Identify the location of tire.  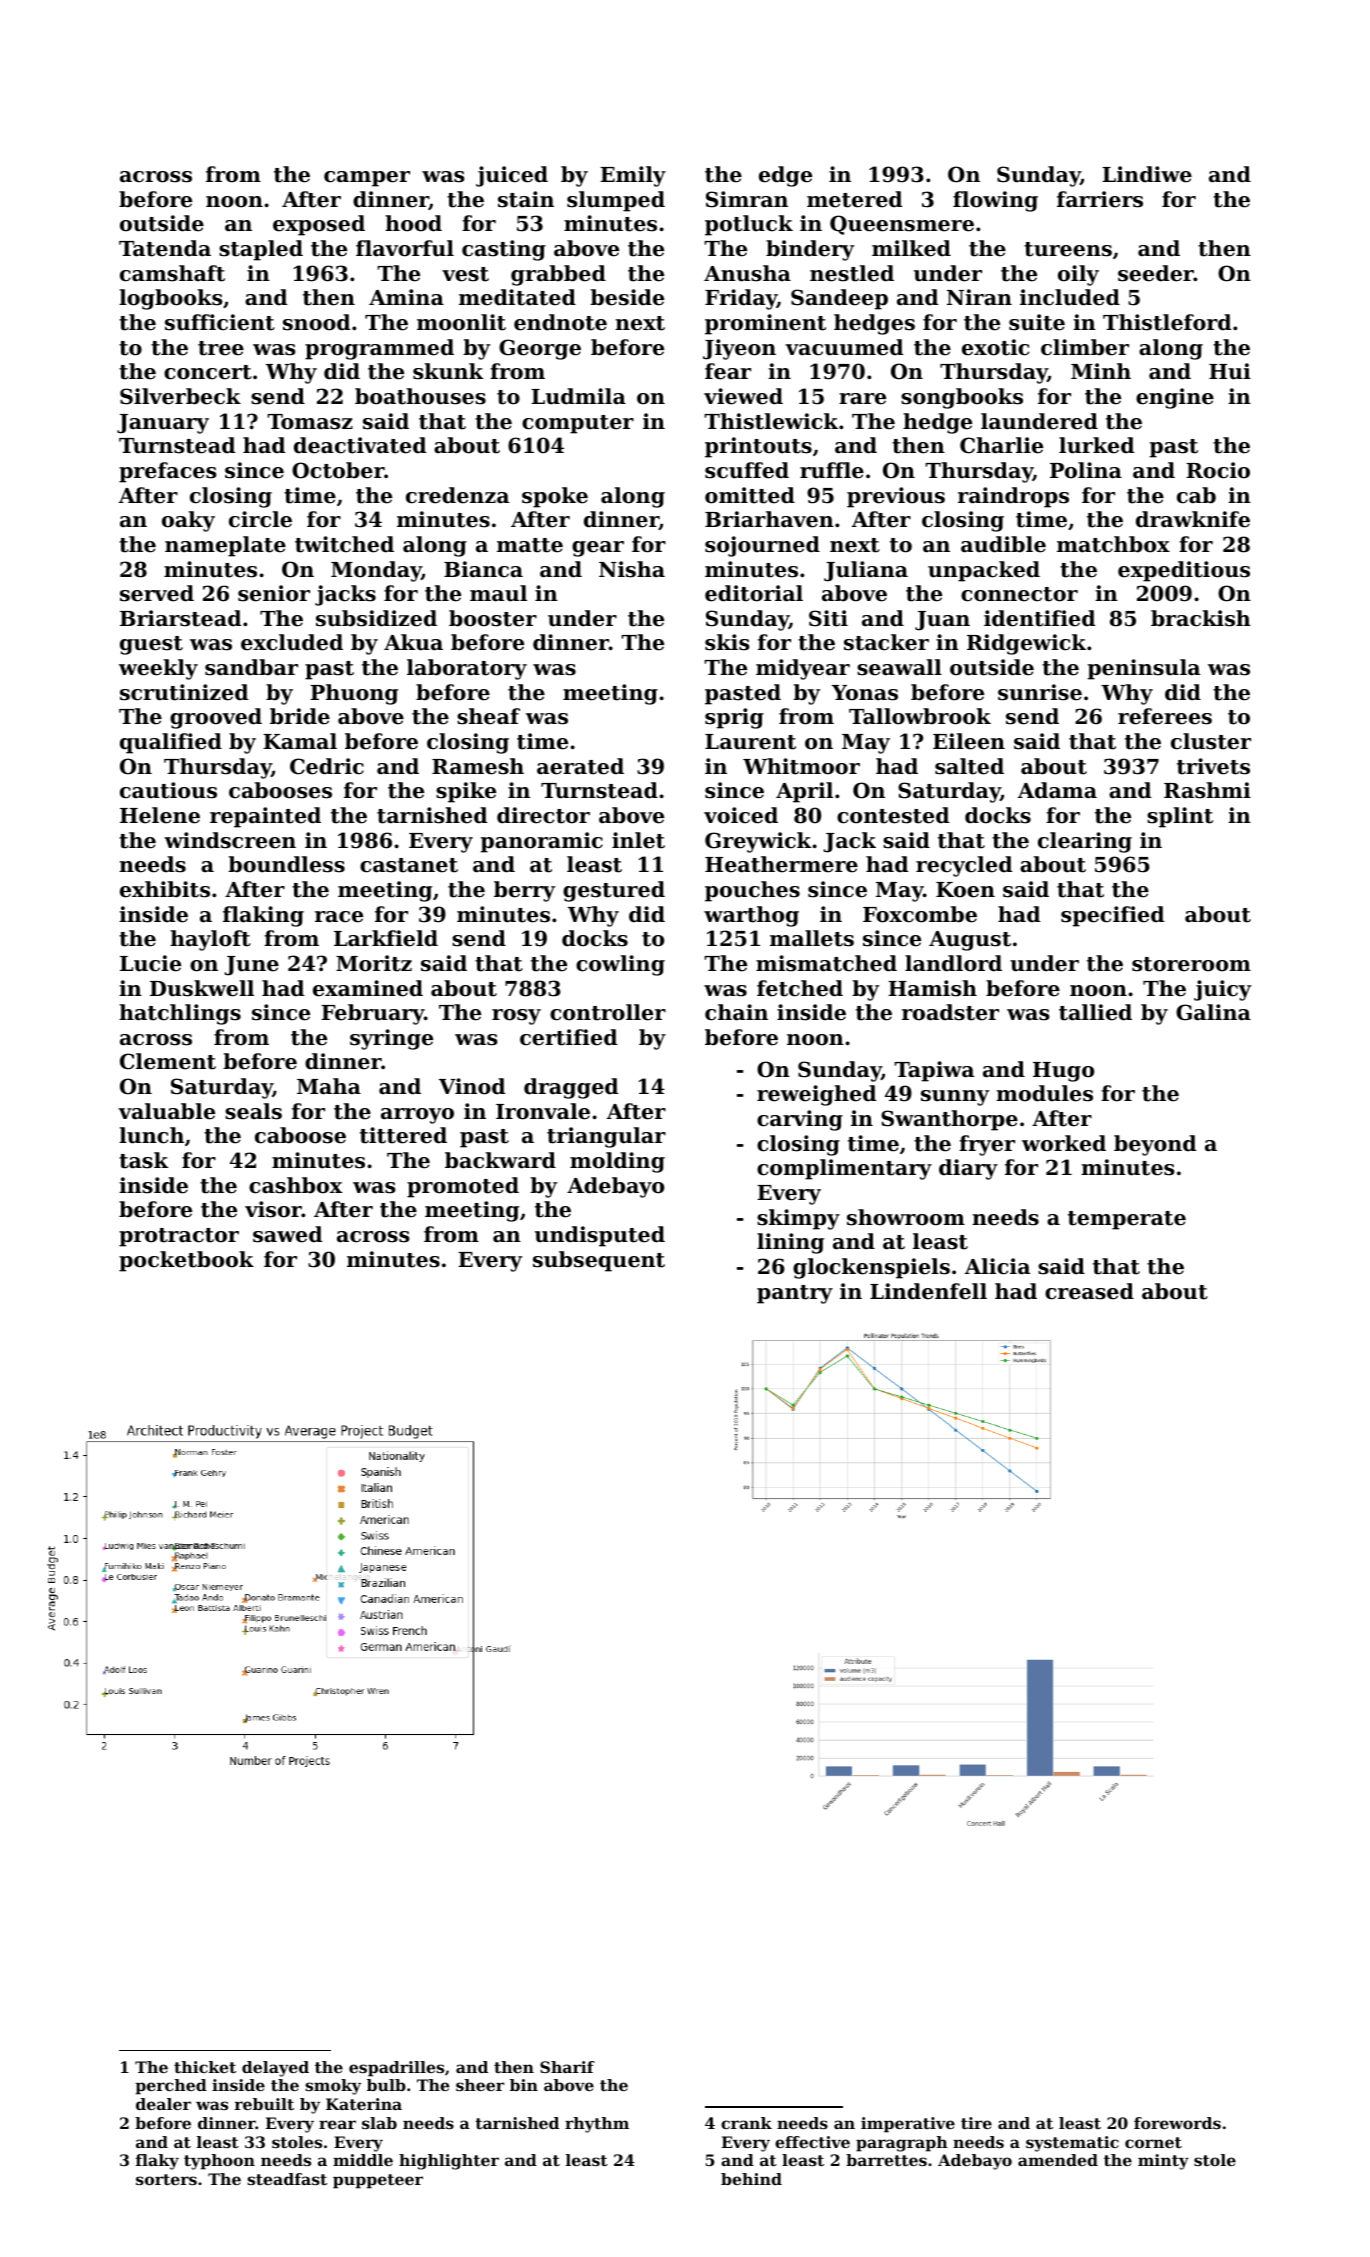
(976, 2123).
